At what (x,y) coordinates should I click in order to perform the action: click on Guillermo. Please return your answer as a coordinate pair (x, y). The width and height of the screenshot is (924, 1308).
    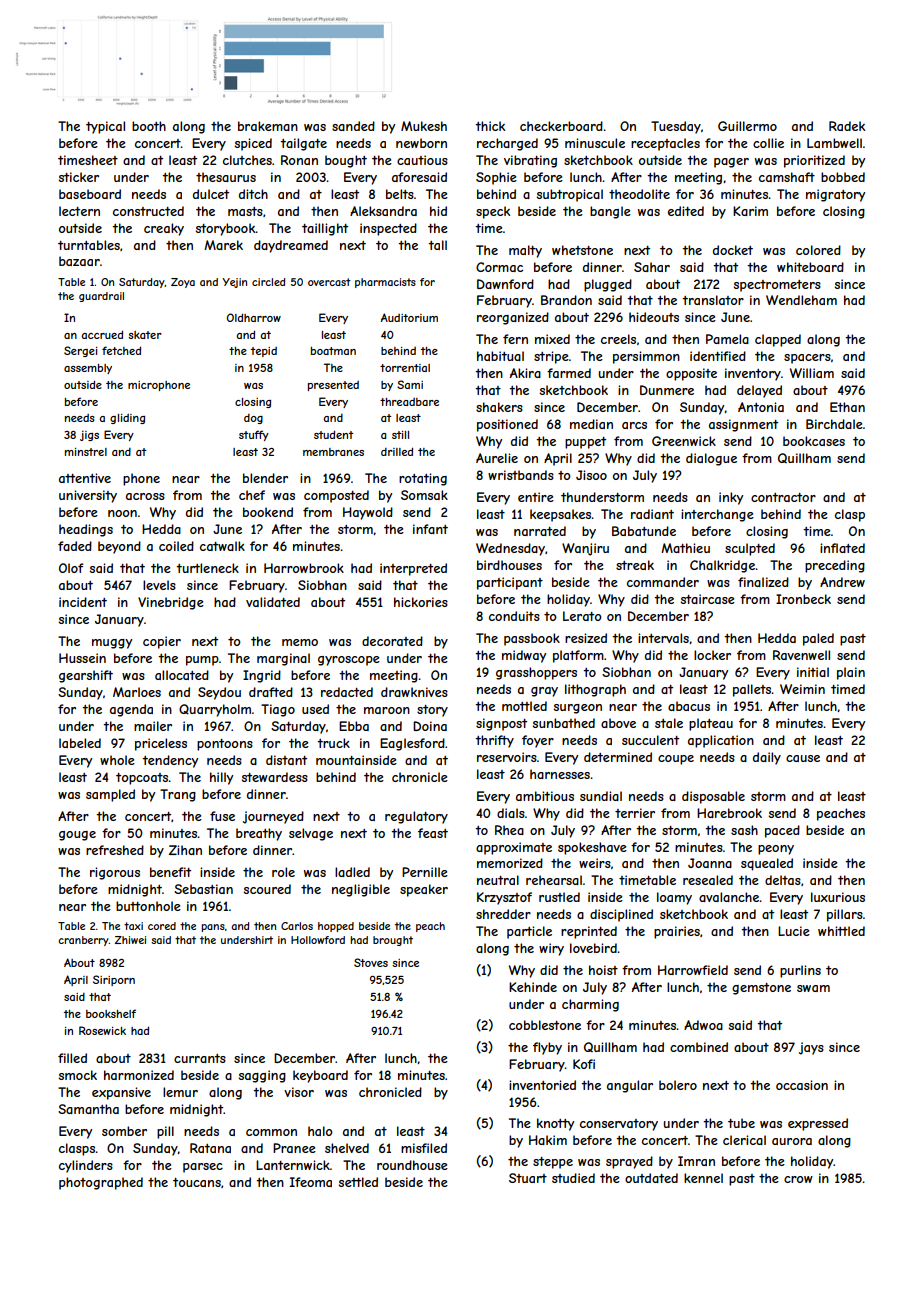
    Looking at the image, I should click on (747, 126).
